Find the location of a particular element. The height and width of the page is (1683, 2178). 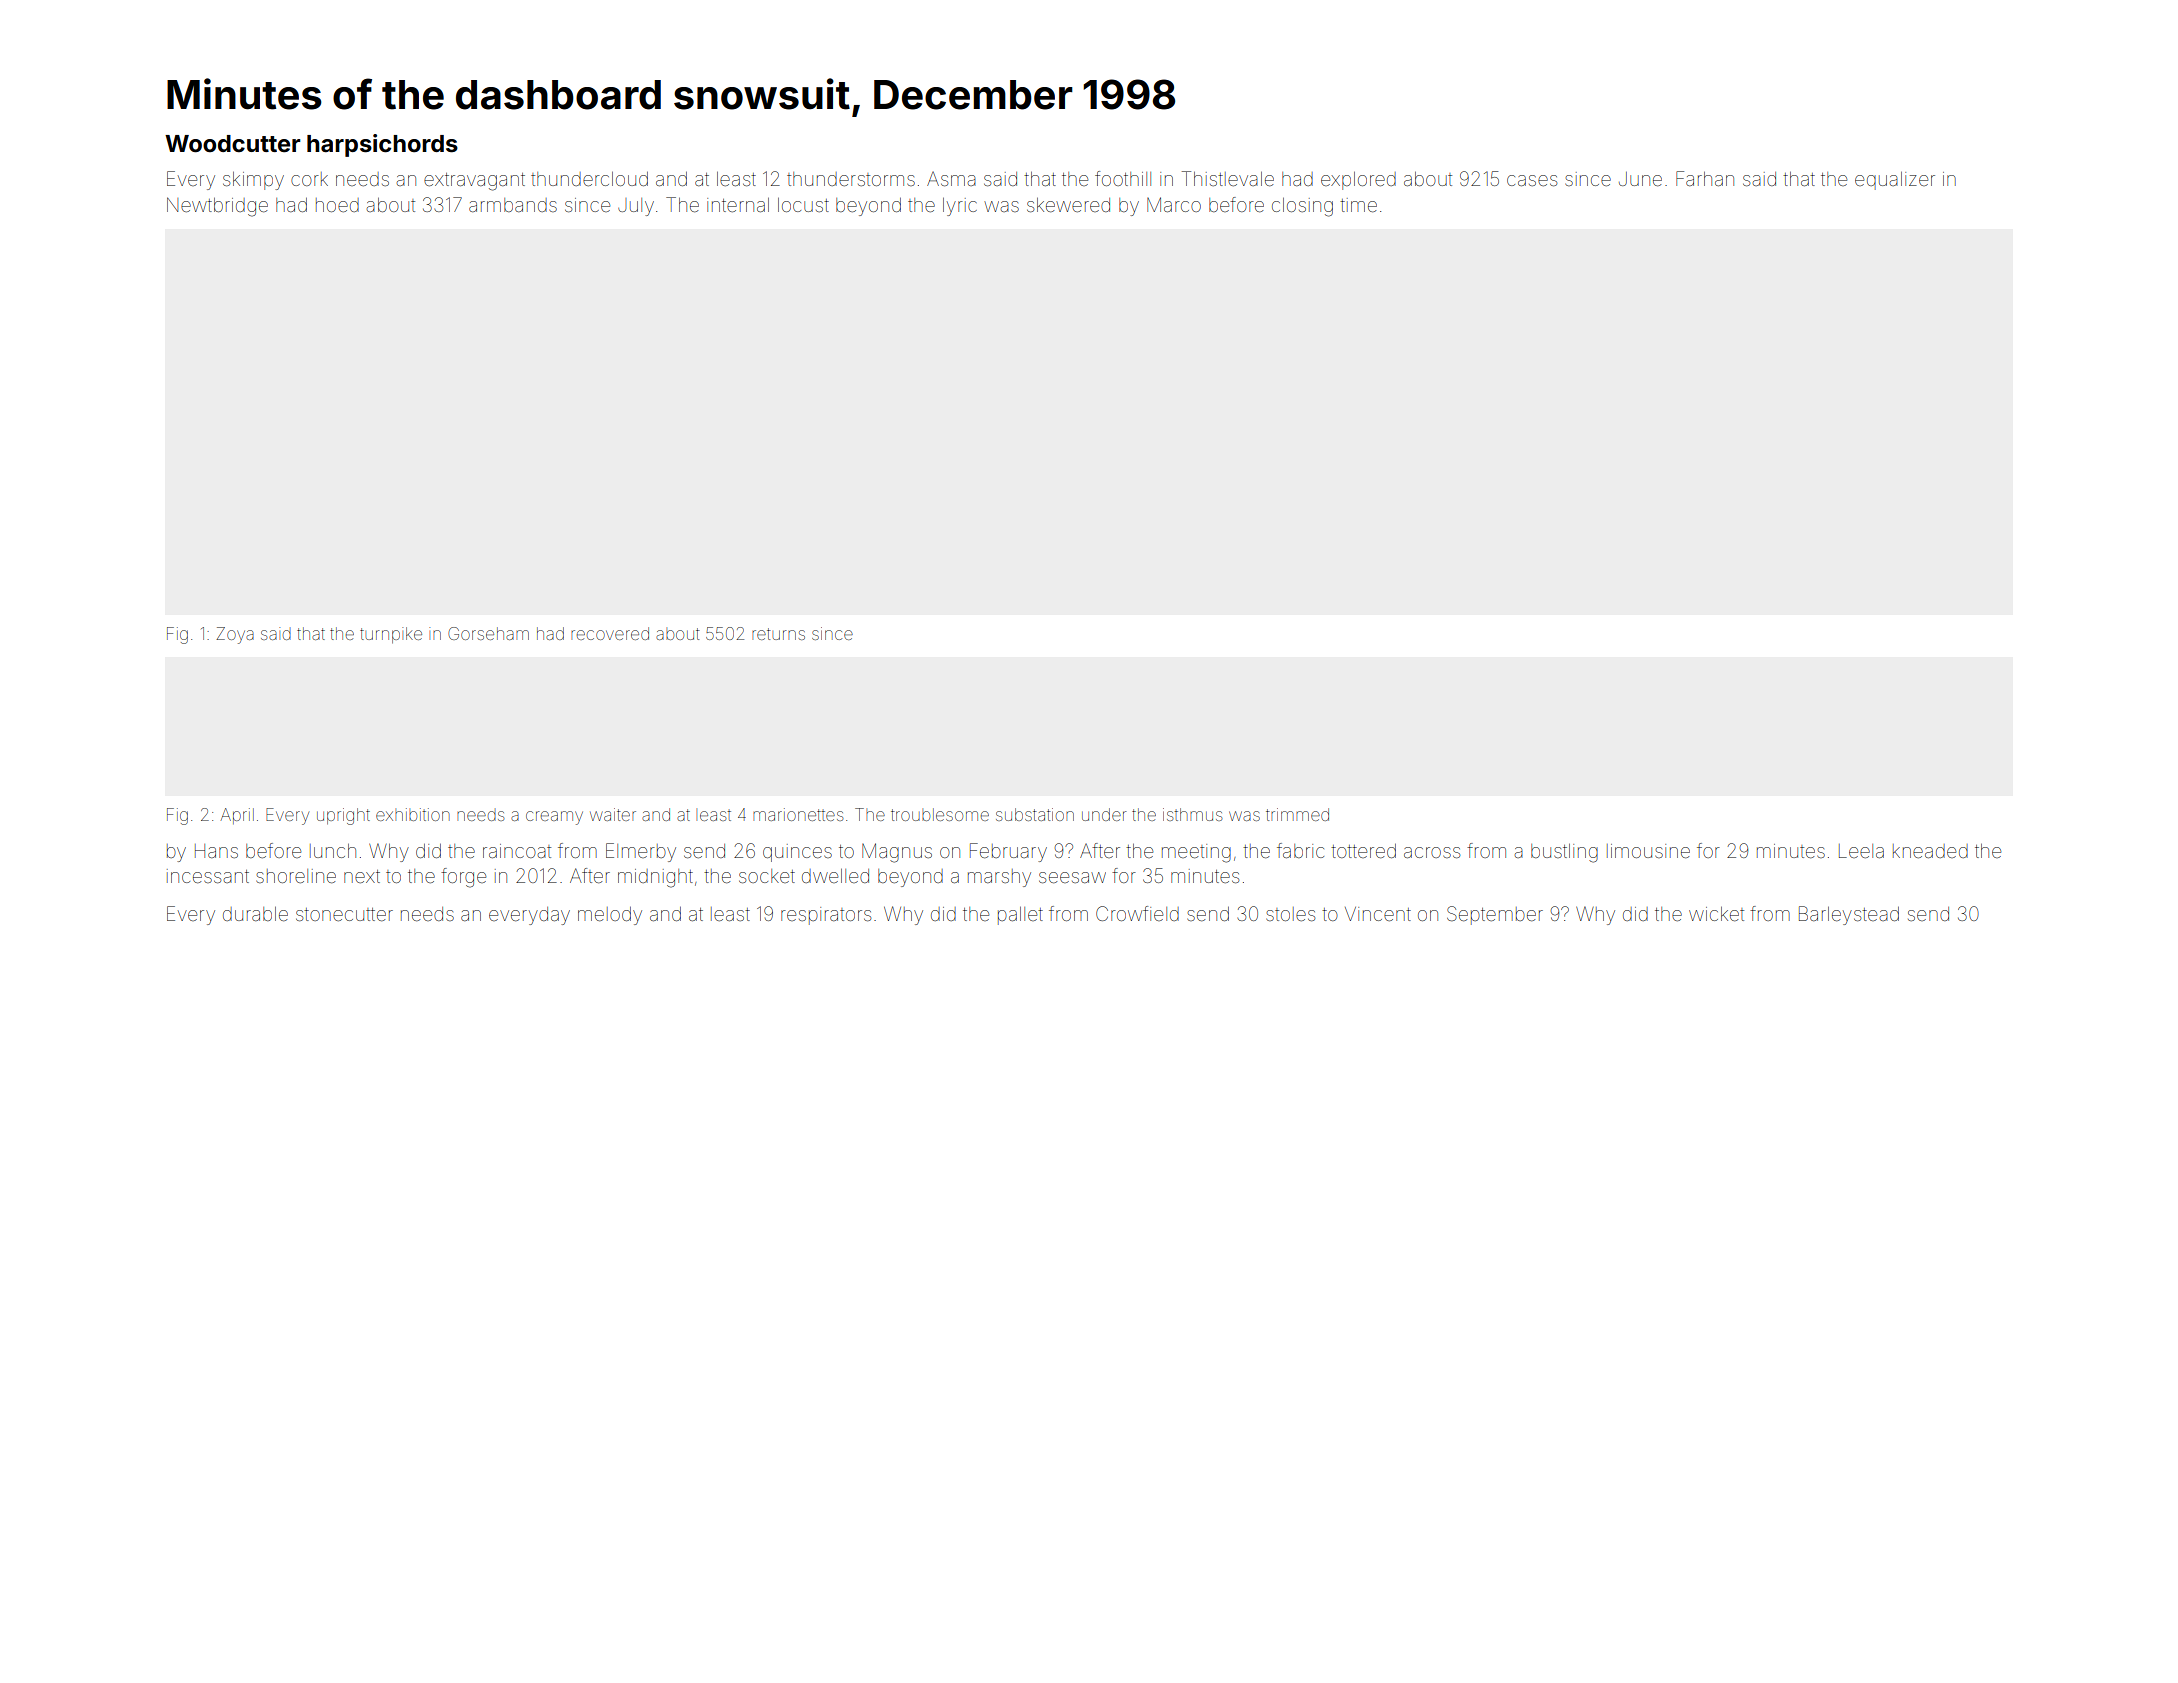

July is located at coordinates (636, 207).
